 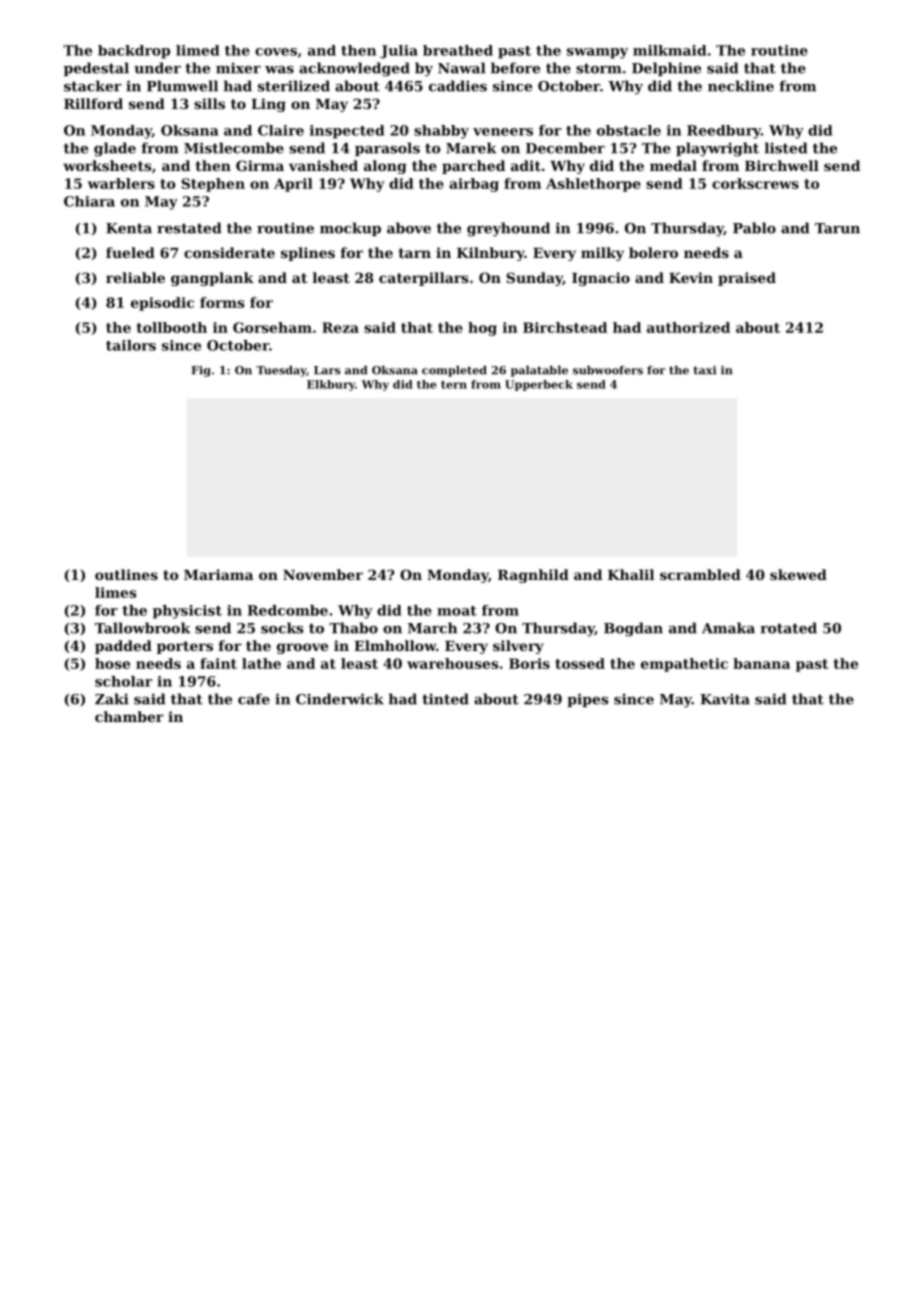 What do you see at coordinates (129, 716) in the screenshot?
I see `chamber` at bounding box center [129, 716].
